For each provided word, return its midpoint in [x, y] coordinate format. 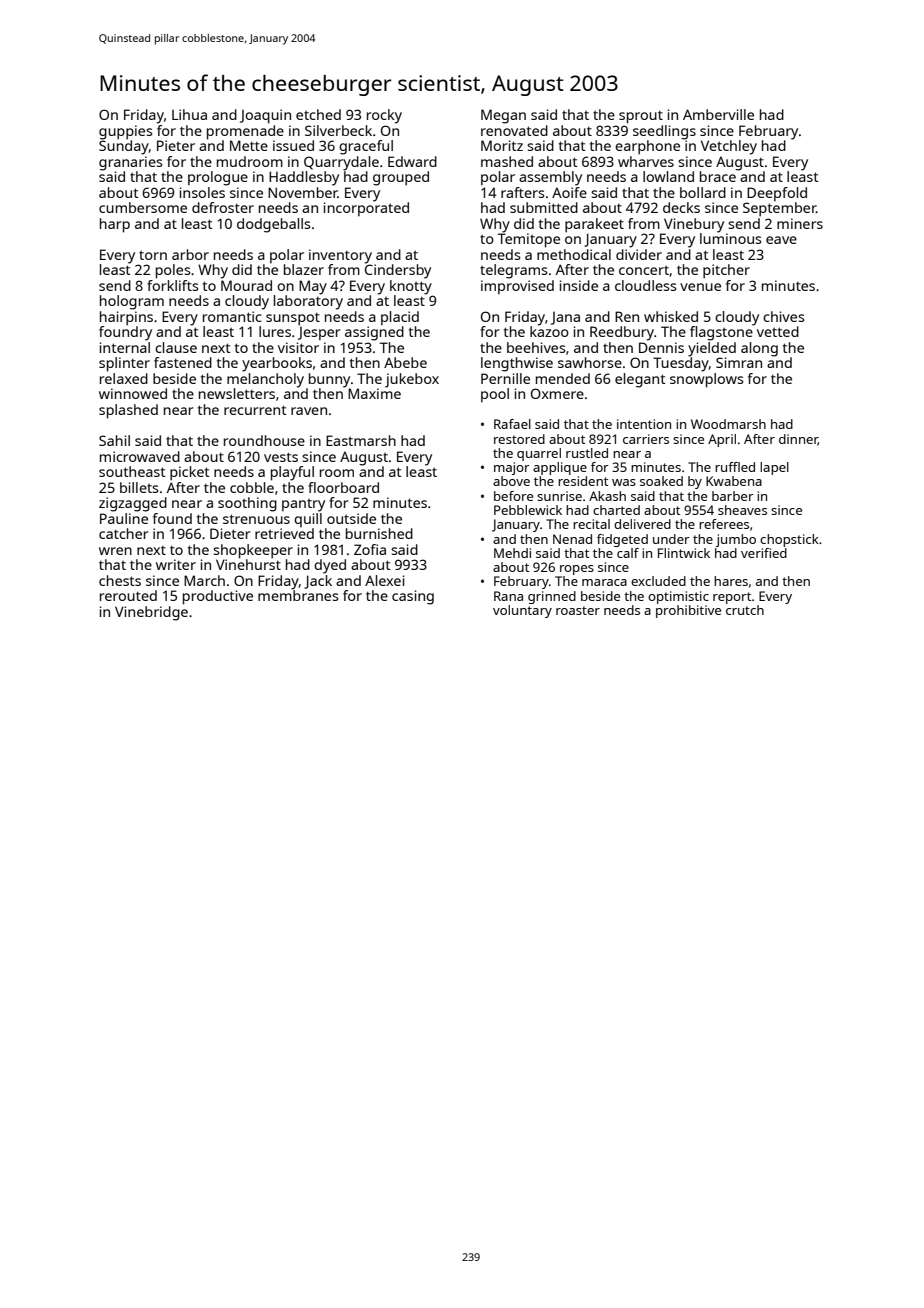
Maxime [374, 393]
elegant [640, 380]
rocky [384, 116]
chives [784, 316]
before [513, 496]
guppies [126, 132]
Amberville [718, 114]
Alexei [385, 580]
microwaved [140, 456]
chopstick [789, 540]
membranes [298, 595]
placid [400, 318]
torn [153, 255]
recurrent [255, 410]
